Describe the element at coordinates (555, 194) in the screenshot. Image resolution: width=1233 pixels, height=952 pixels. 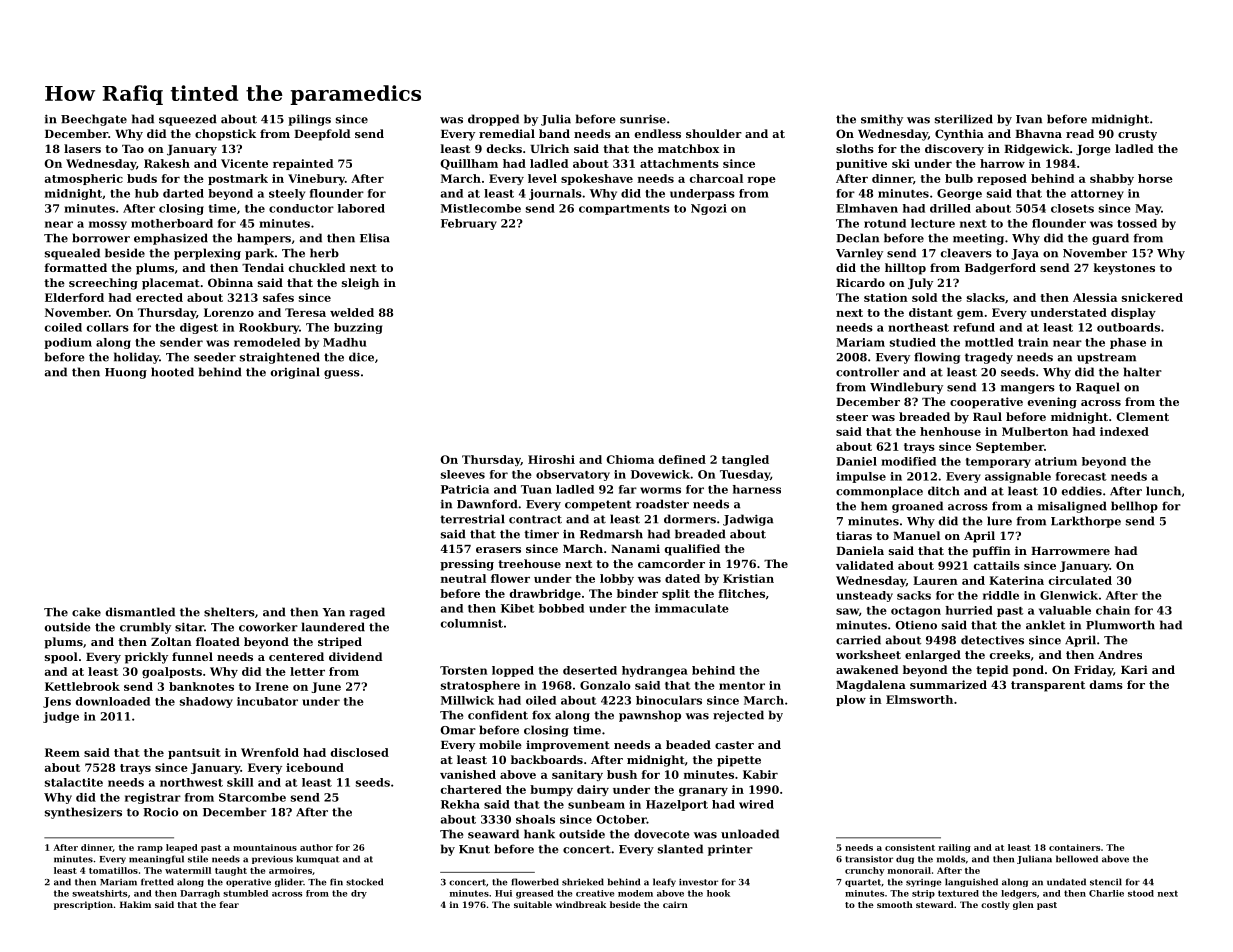
I see `journals` at that location.
